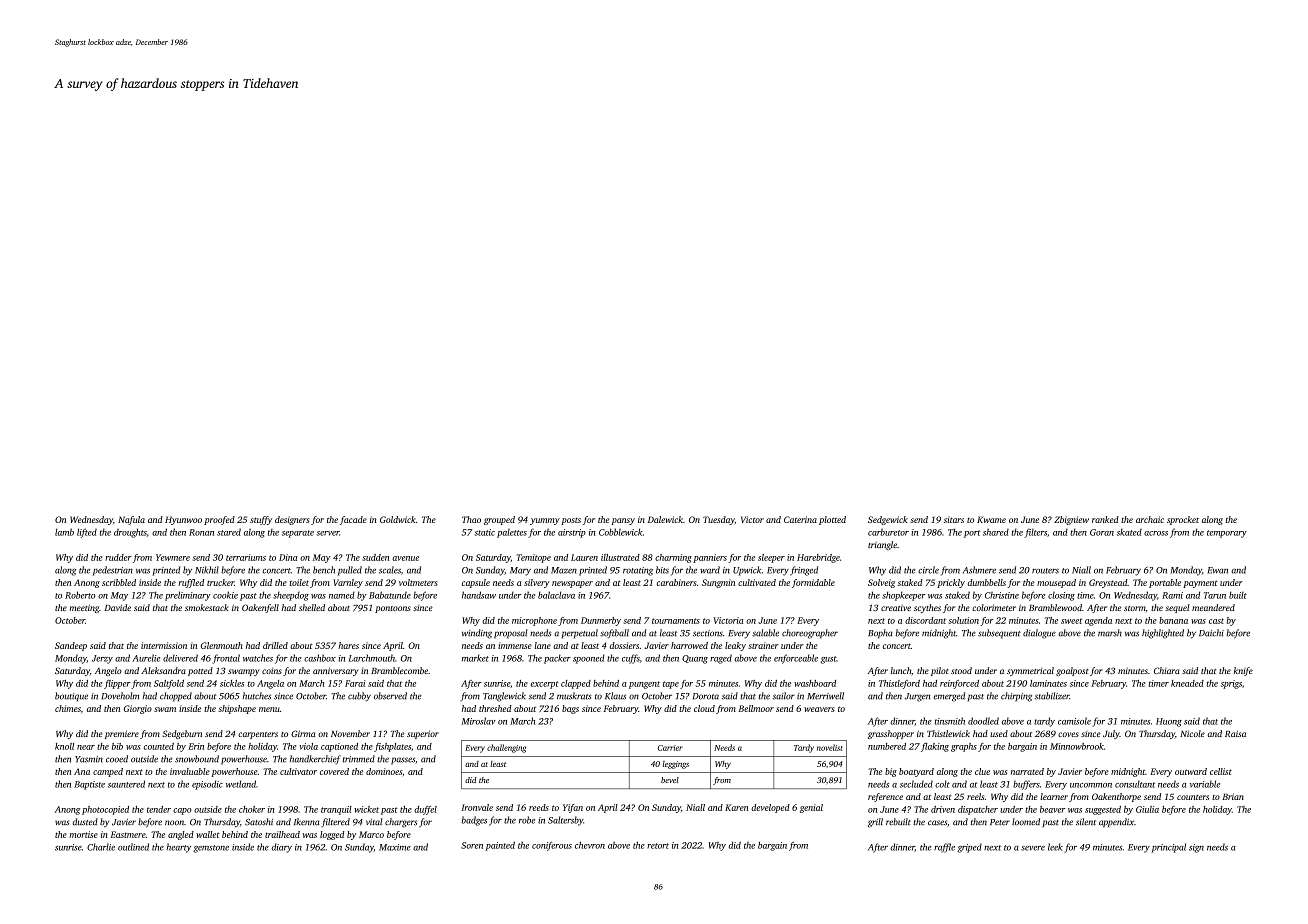 This screenshot has height=924, width=1308. What do you see at coordinates (101, 847) in the screenshot?
I see `Charlie` at bounding box center [101, 847].
